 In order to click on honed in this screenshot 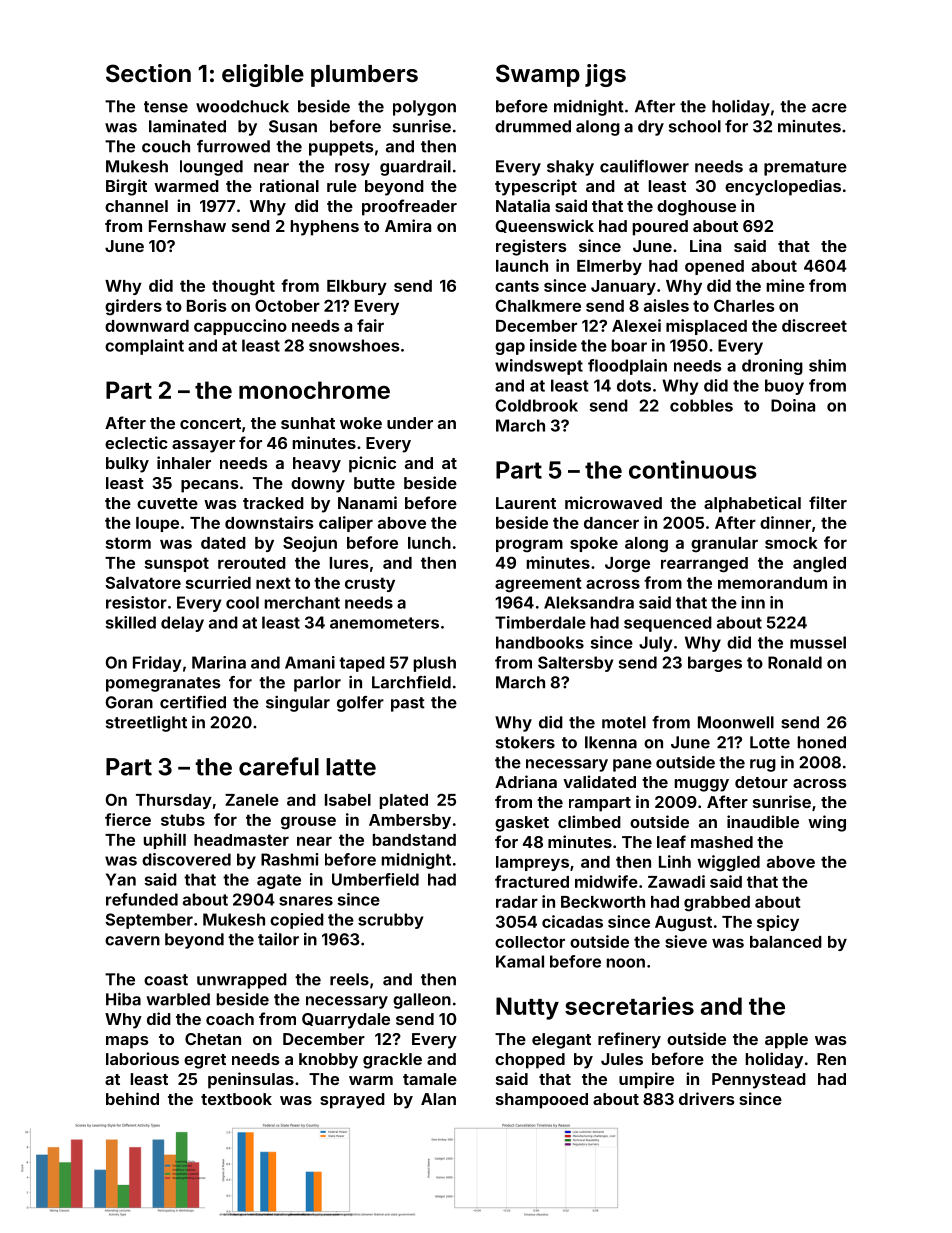, I will do `click(822, 742)`.
